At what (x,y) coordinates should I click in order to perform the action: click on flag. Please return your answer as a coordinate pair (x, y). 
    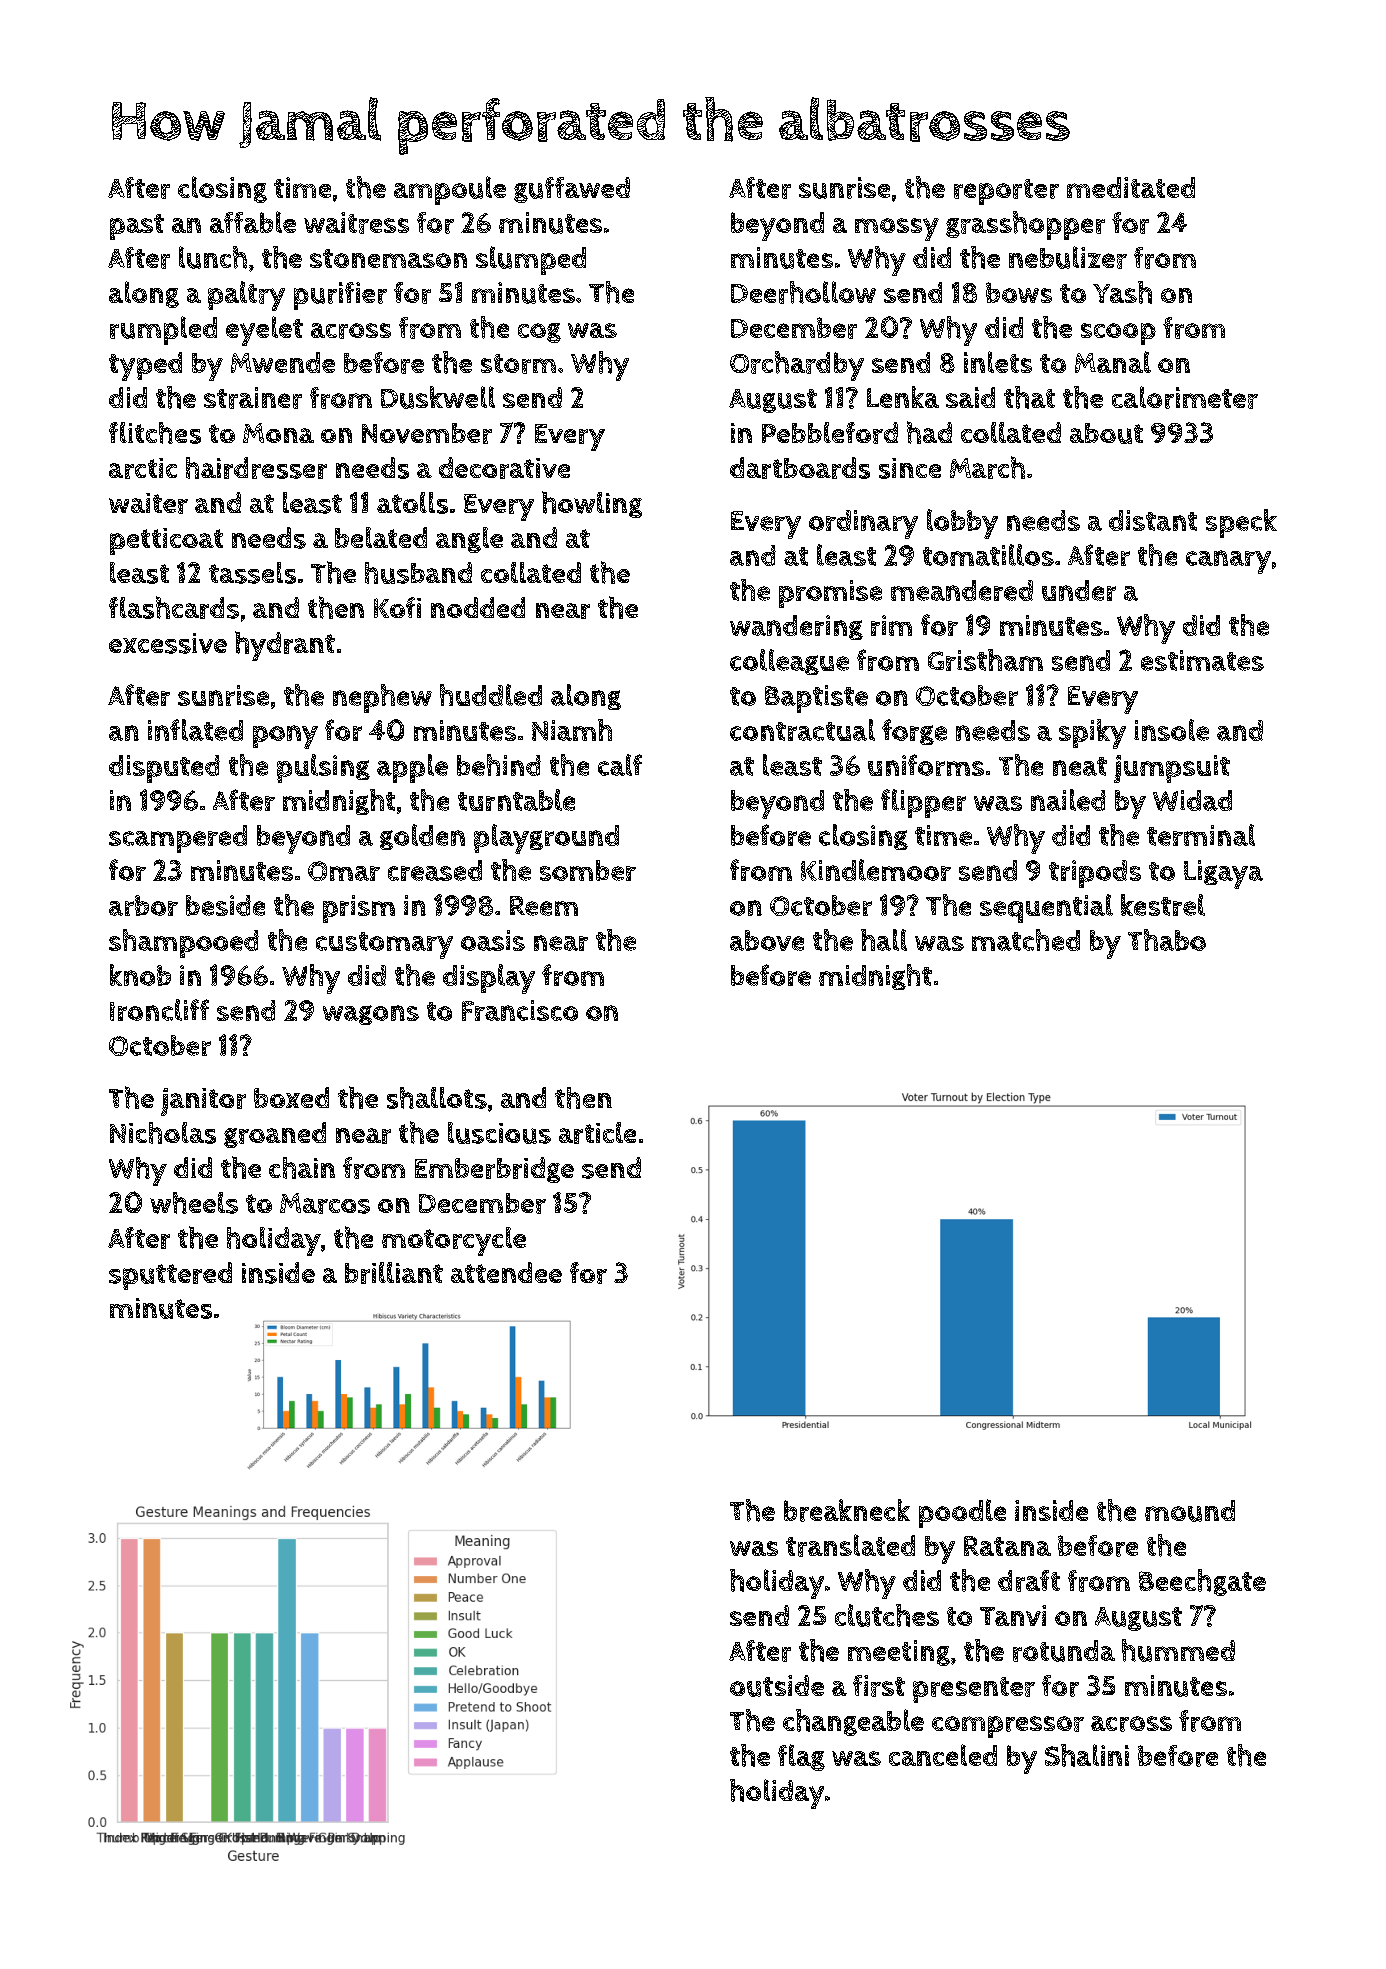
    Looking at the image, I should click on (801, 1757).
